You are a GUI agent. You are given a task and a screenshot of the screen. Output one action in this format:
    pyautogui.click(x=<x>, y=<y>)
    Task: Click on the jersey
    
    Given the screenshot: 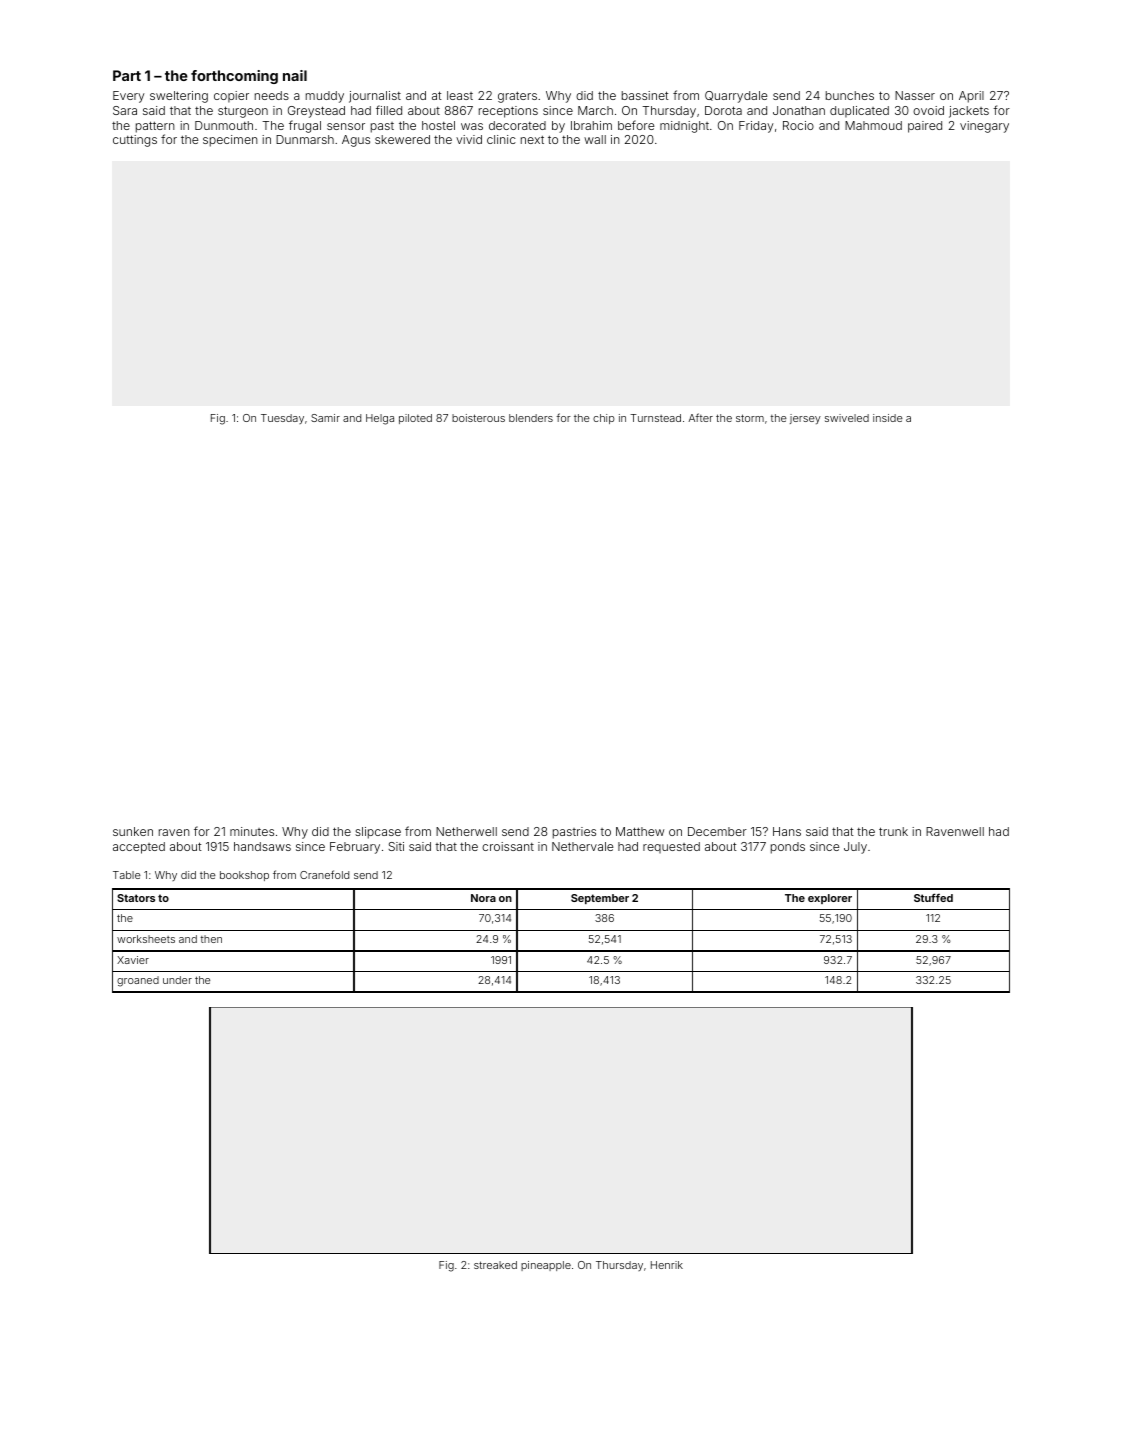 What is the action you would take?
    pyautogui.click(x=805, y=419)
